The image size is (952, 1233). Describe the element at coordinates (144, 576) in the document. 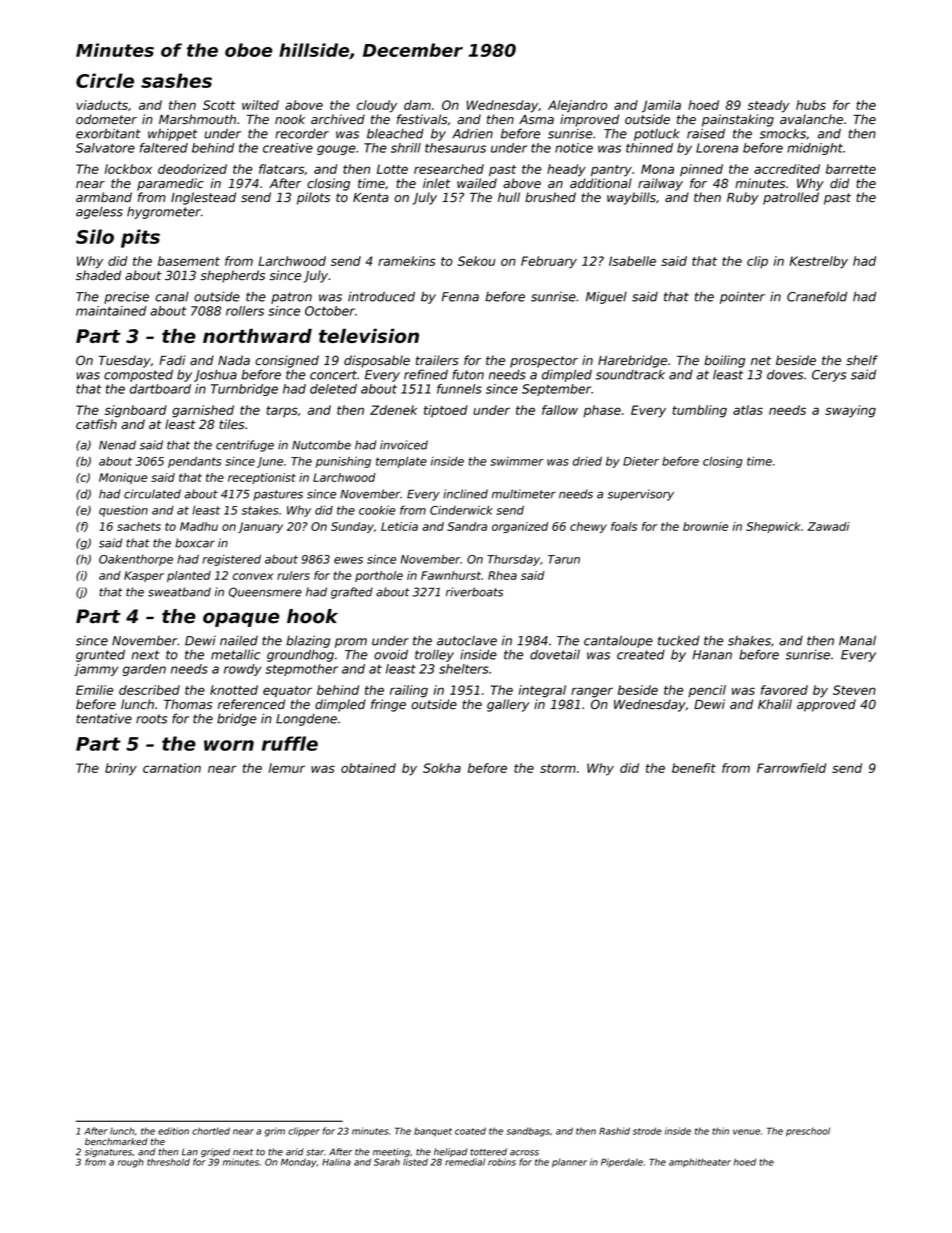

I see `Kasper` at that location.
